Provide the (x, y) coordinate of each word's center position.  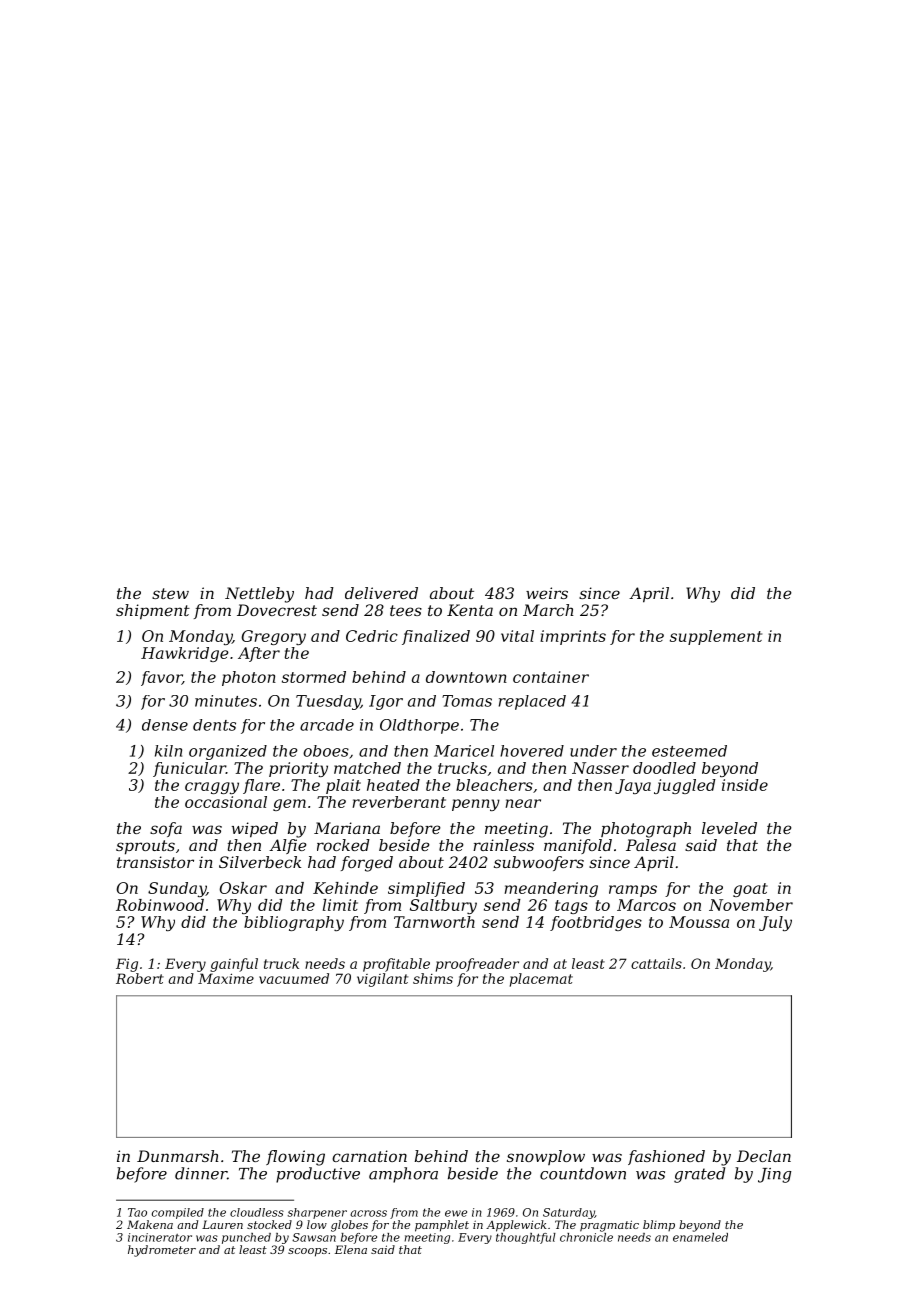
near (523, 803)
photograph (646, 830)
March (548, 610)
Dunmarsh (178, 1156)
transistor (155, 862)
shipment (153, 612)
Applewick (516, 1226)
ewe (456, 1213)
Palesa (651, 845)
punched (246, 1238)
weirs (547, 593)
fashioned (666, 1157)
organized (228, 752)
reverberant (399, 802)
